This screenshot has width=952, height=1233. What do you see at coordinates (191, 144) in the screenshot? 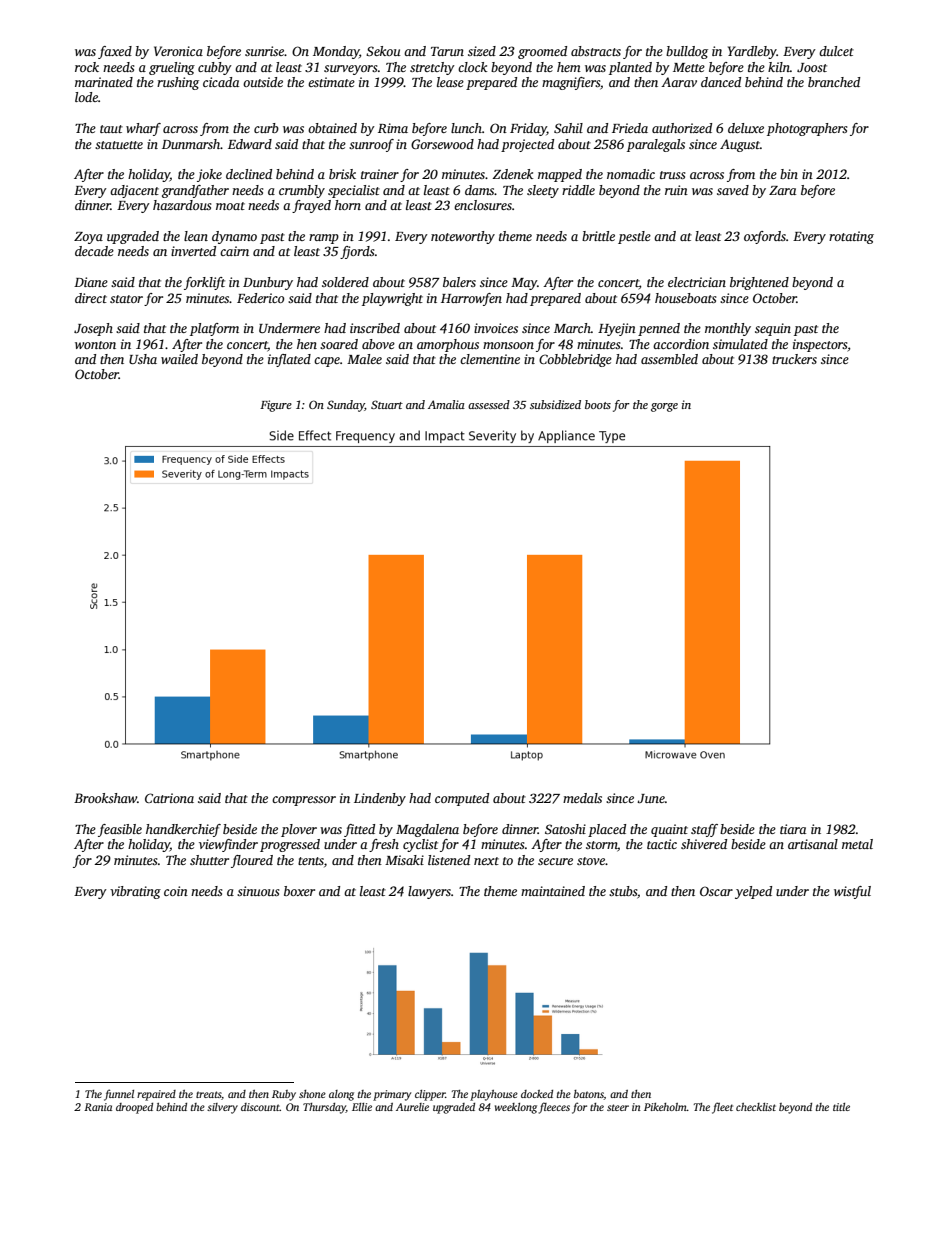
I see `Dunmarsh` at bounding box center [191, 144].
